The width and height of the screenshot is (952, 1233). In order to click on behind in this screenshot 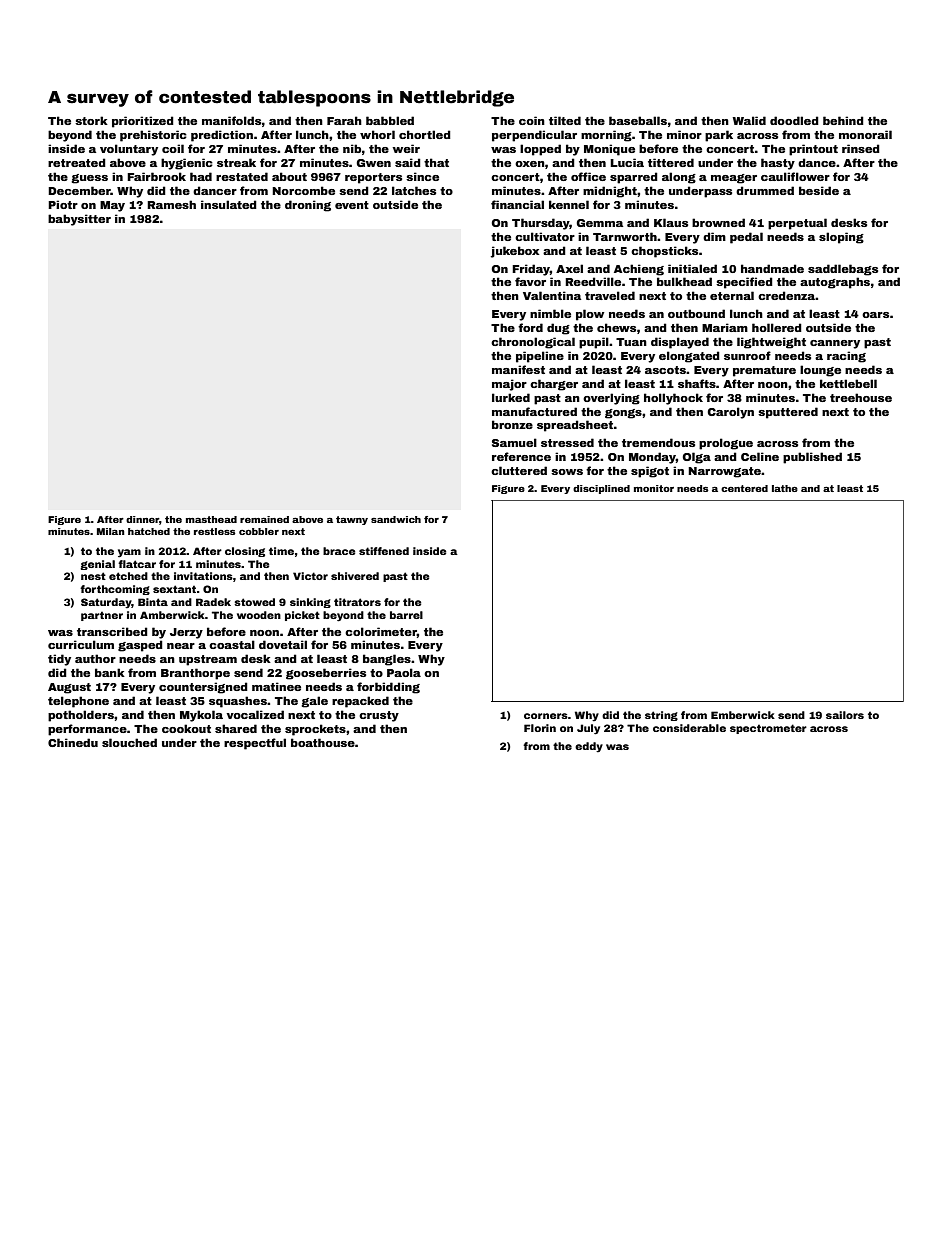, I will do `click(843, 120)`.
